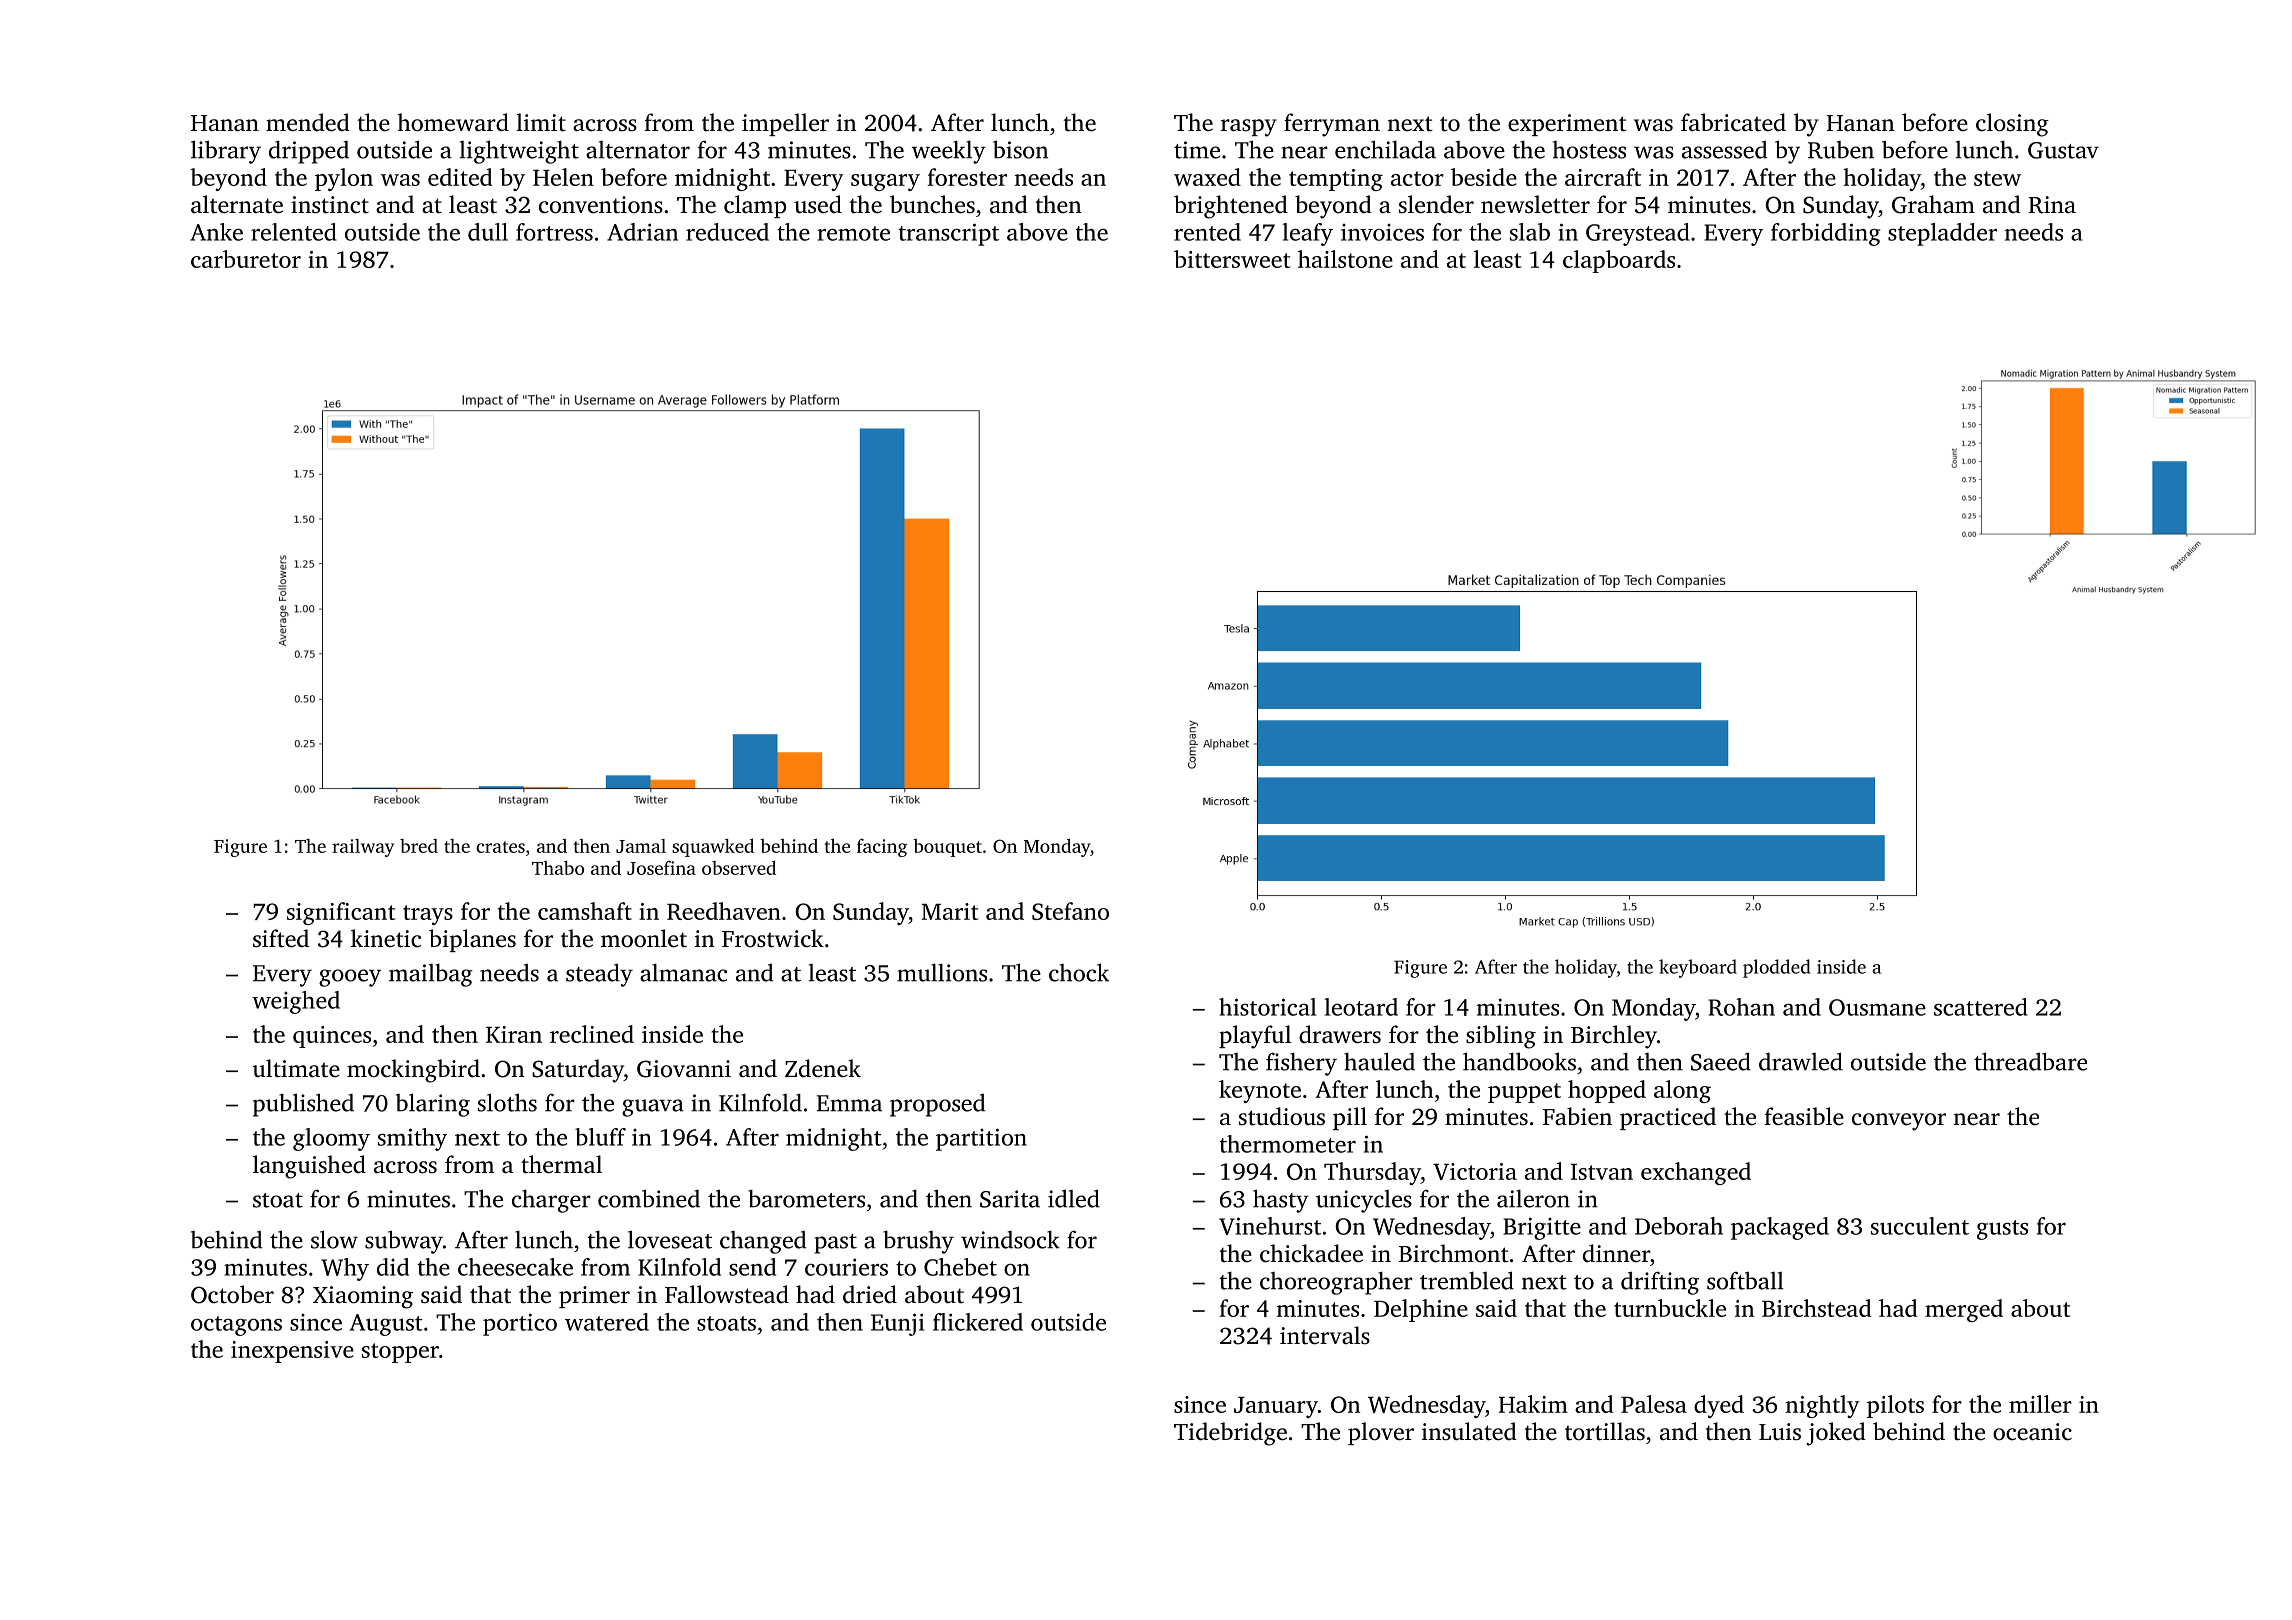 The width and height of the screenshot is (2292, 1620). What do you see at coordinates (1777, 968) in the screenshot?
I see `plodded` at bounding box center [1777, 968].
